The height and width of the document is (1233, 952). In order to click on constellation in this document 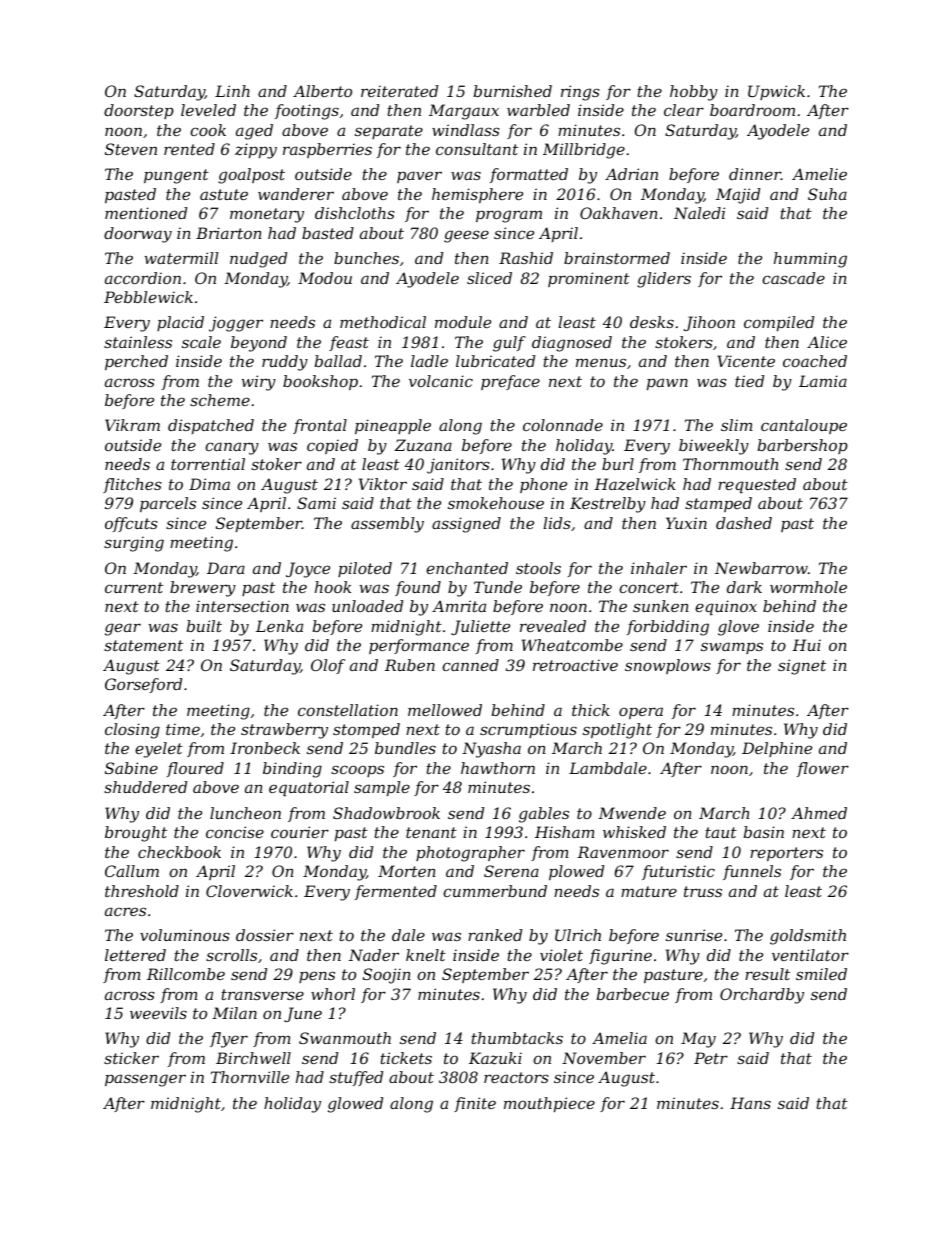, I will do `click(348, 710)`.
